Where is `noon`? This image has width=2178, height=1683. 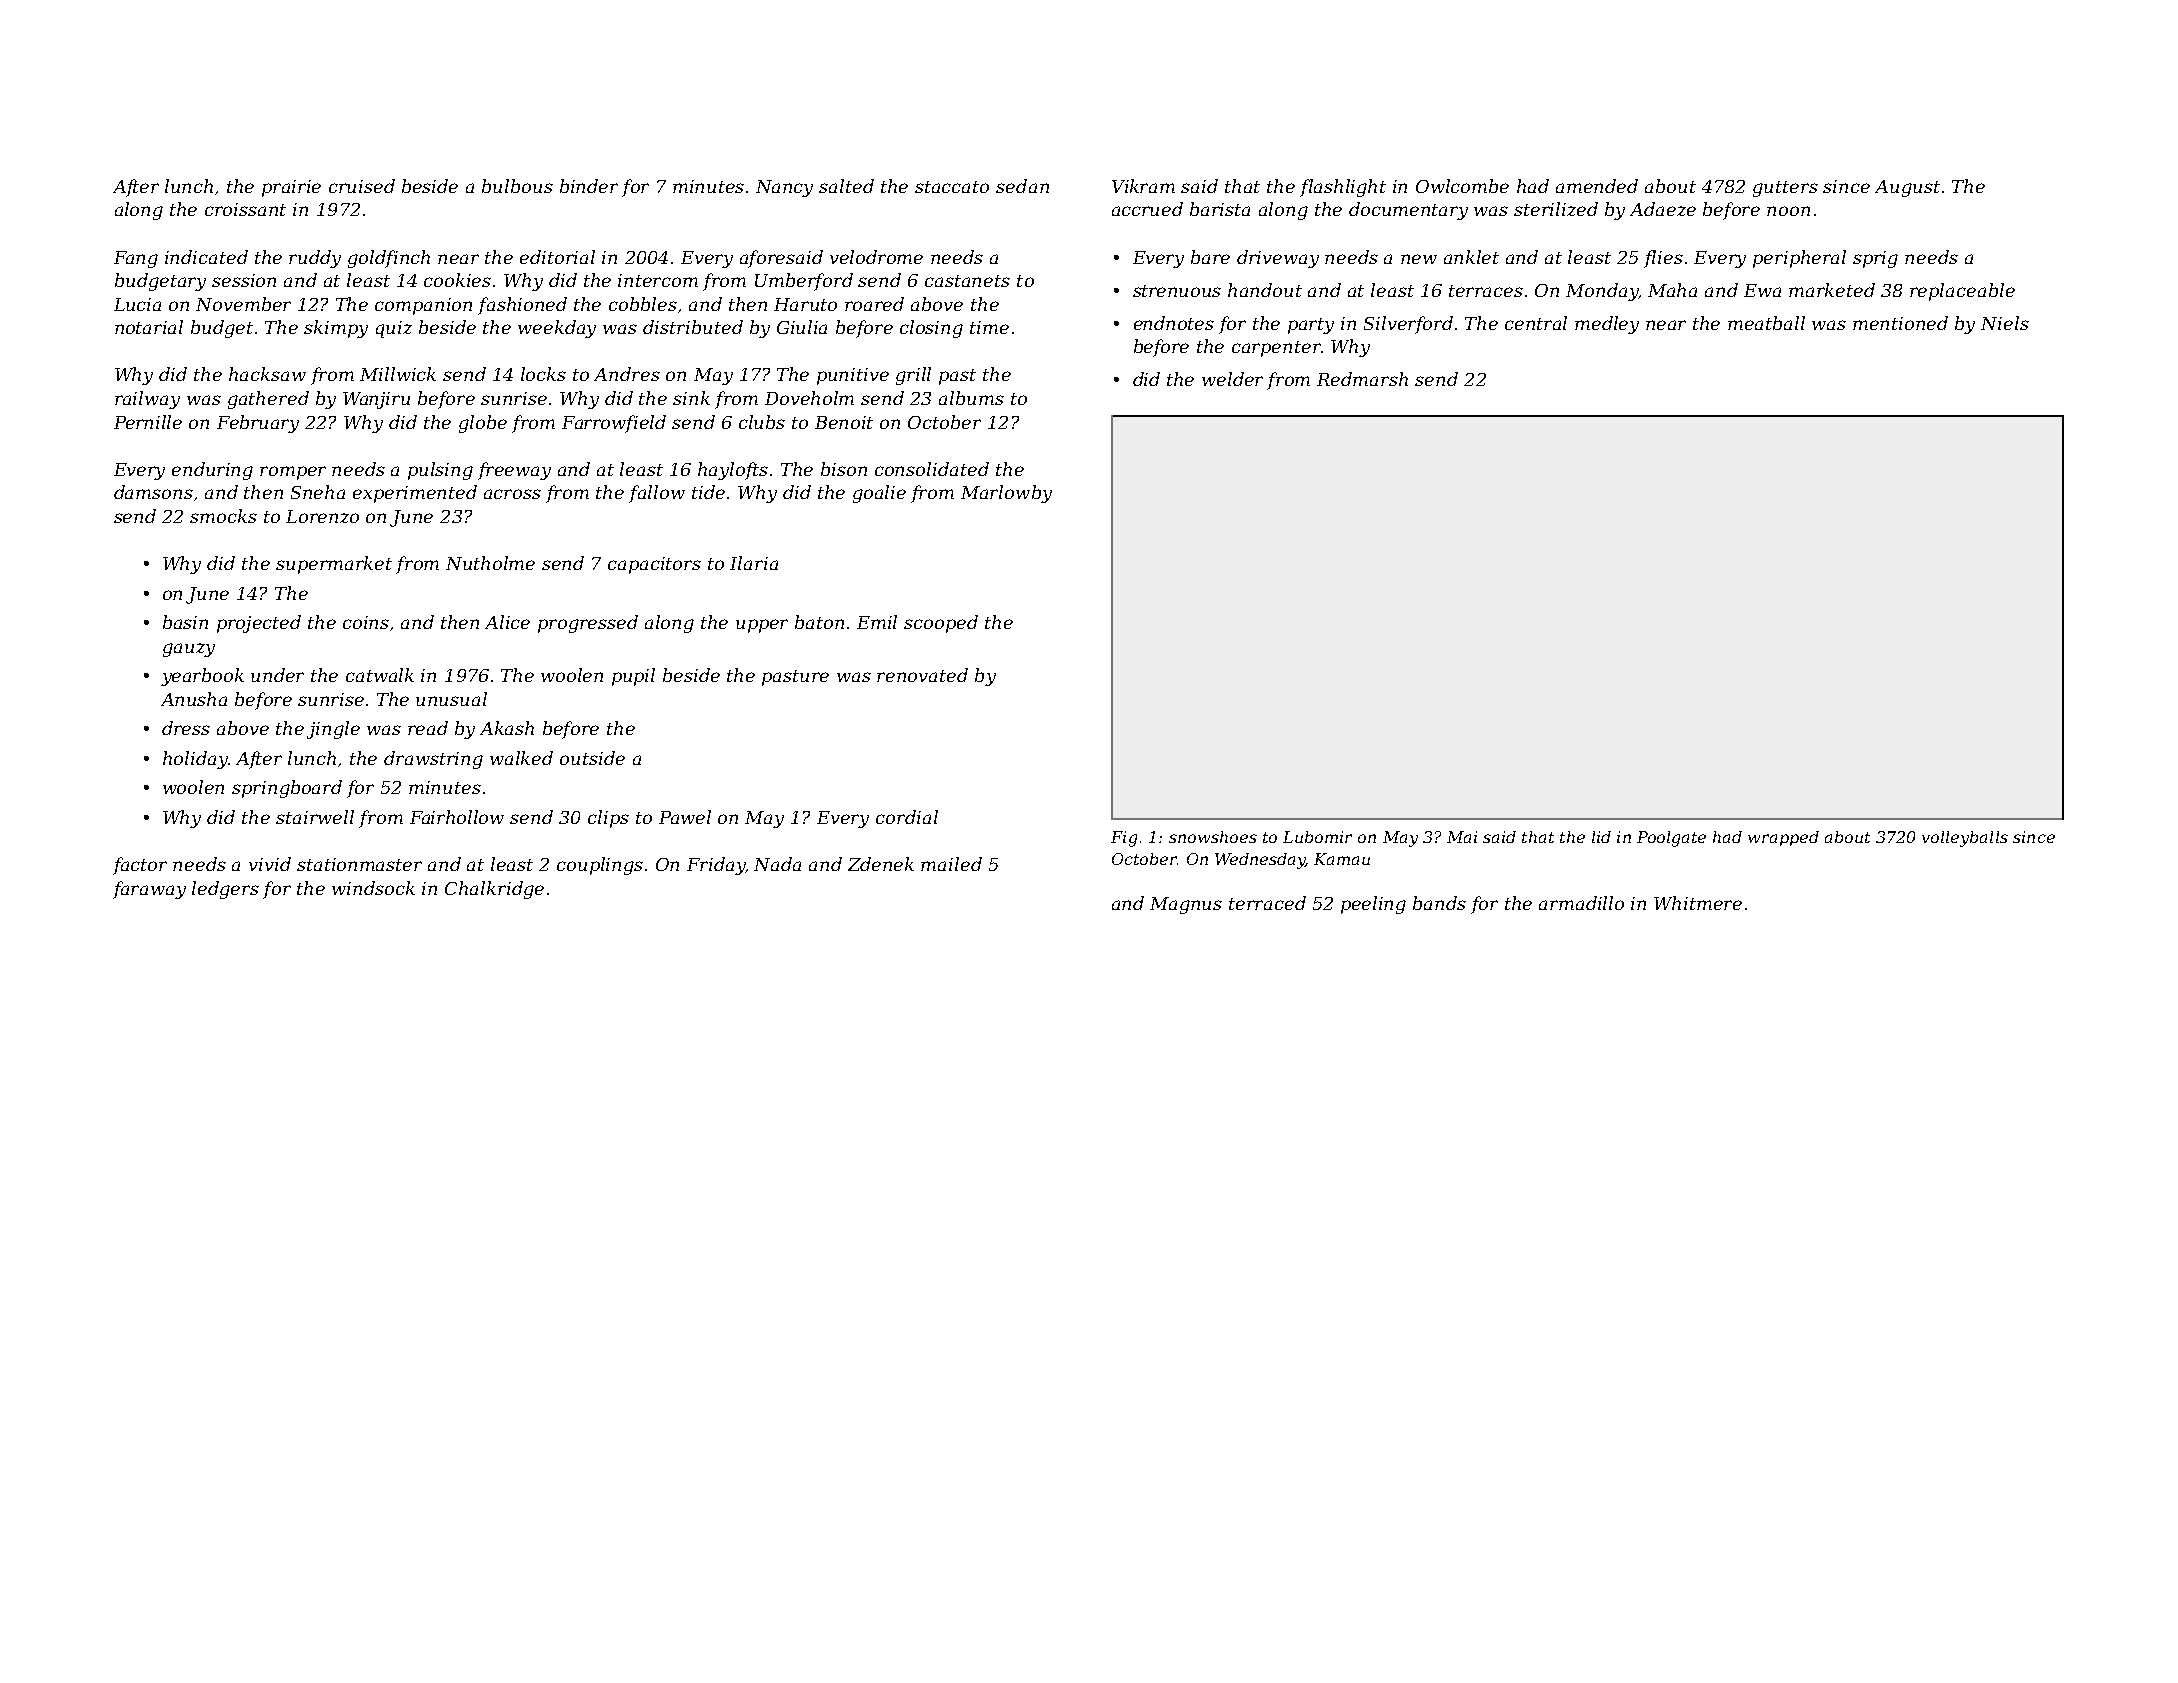 noon is located at coordinates (1788, 211).
